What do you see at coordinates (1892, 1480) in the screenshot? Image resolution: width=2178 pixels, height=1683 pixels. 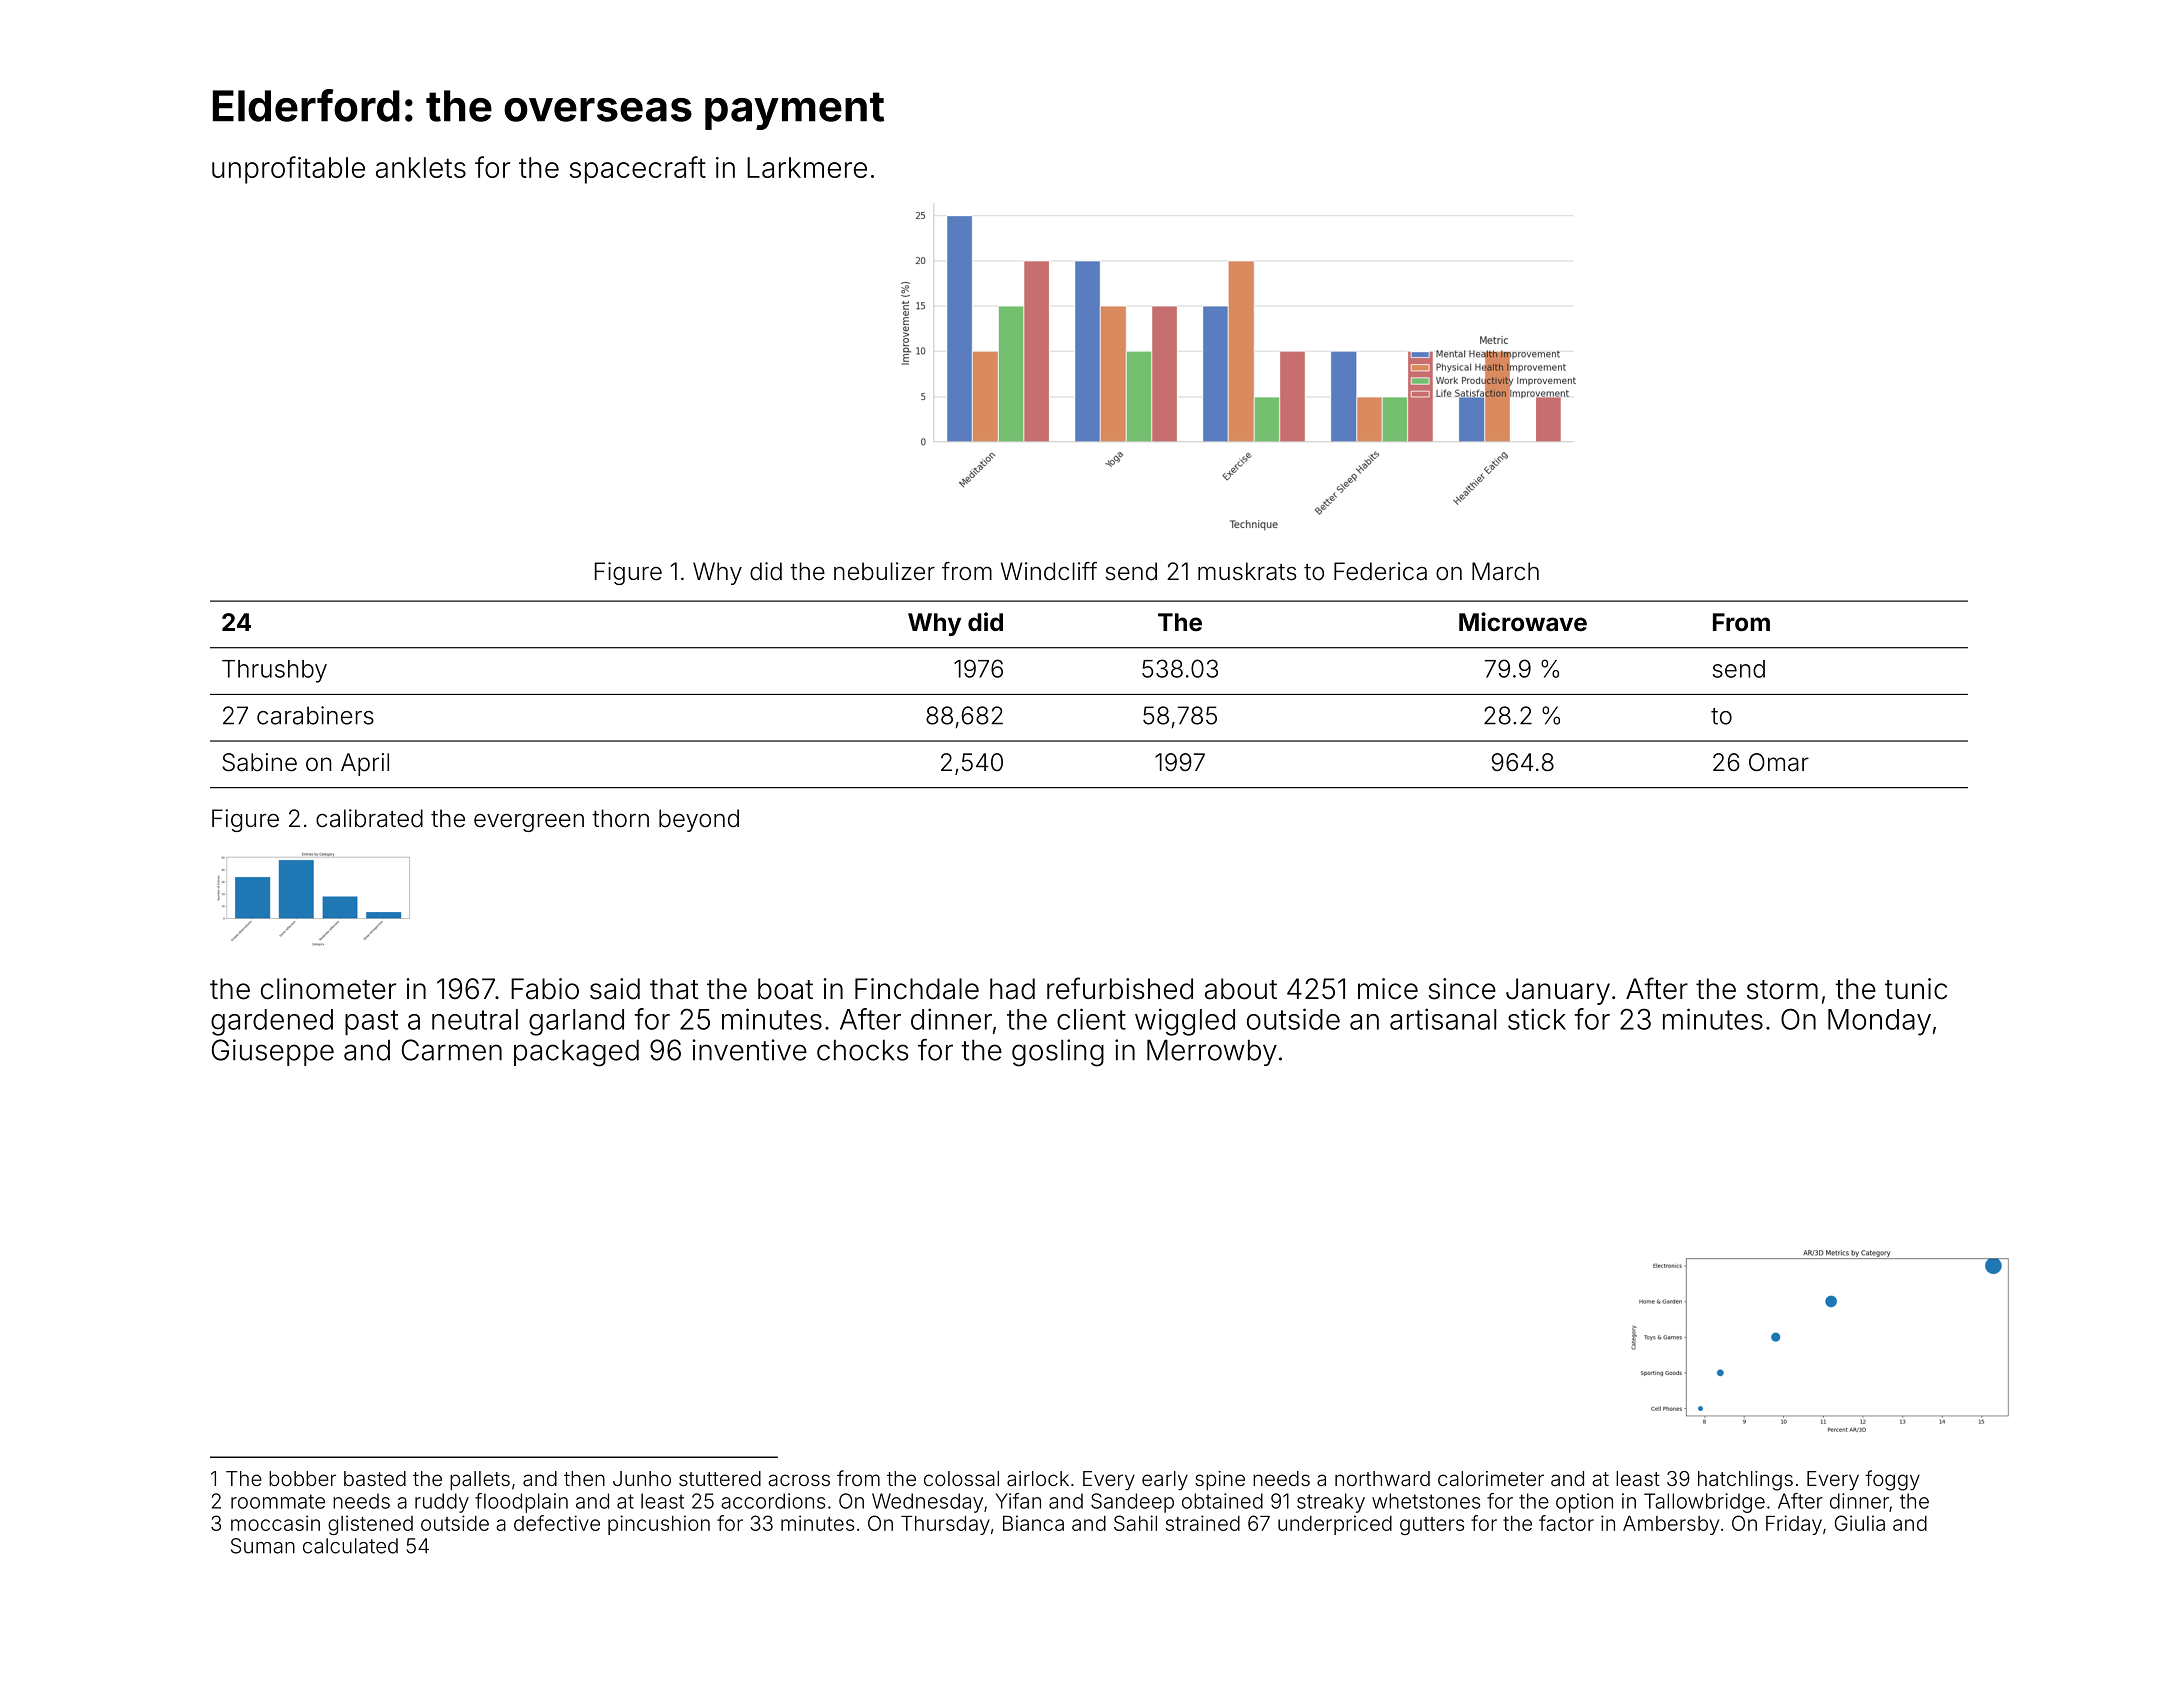 I see `foggy` at bounding box center [1892, 1480].
